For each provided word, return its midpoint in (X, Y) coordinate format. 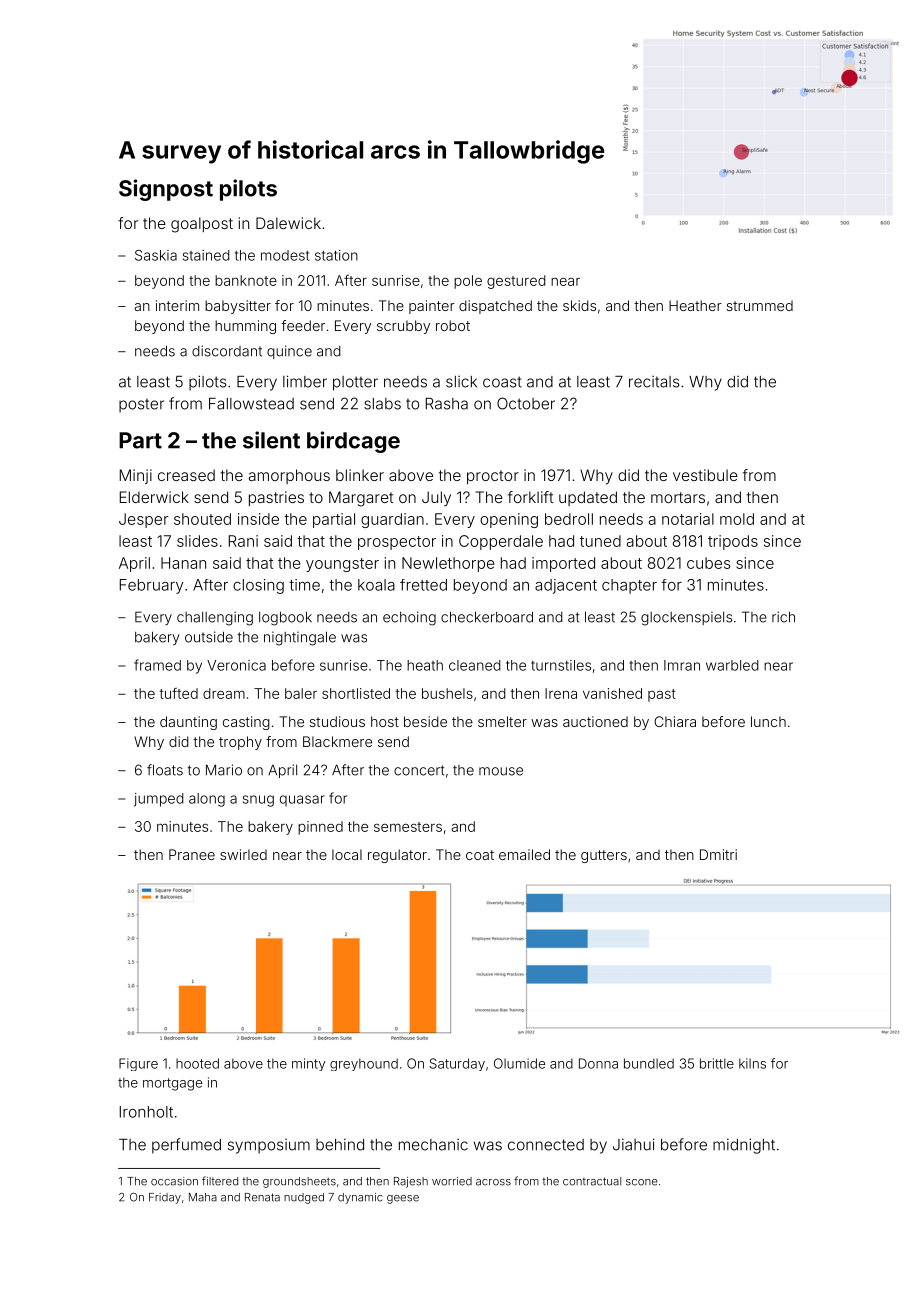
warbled (732, 665)
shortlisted (356, 693)
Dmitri (718, 854)
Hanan (183, 563)
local (347, 854)
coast (502, 382)
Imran (682, 665)
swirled (243, 854)
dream (224, 693)
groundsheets (299, 1182)
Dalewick (288, 223)
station (336, 255)
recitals (654, 382)
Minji (136, 476)
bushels (447, 693)
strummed (759, 305)
